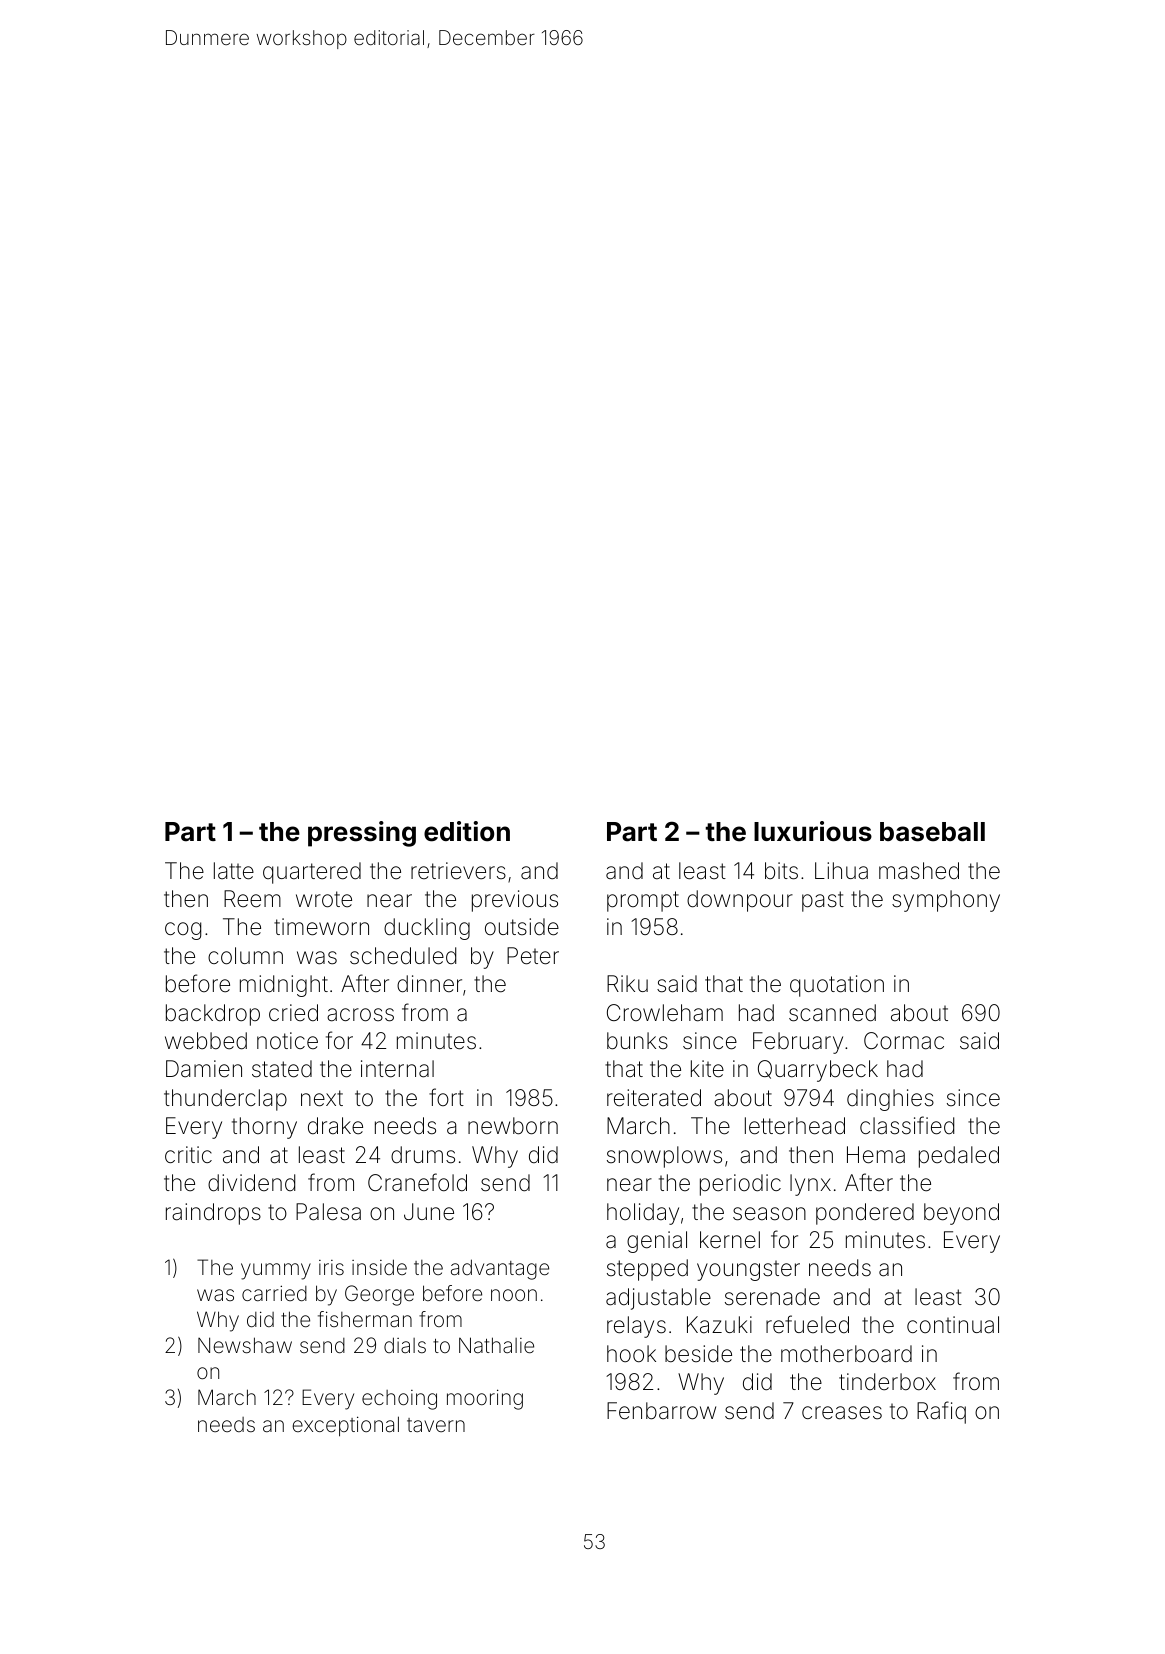 The image size is (1165, 1654). What do you see at coordinates (287, 1041) in the screenshot?
I see `notice` at bounding box center [287, 1041].
